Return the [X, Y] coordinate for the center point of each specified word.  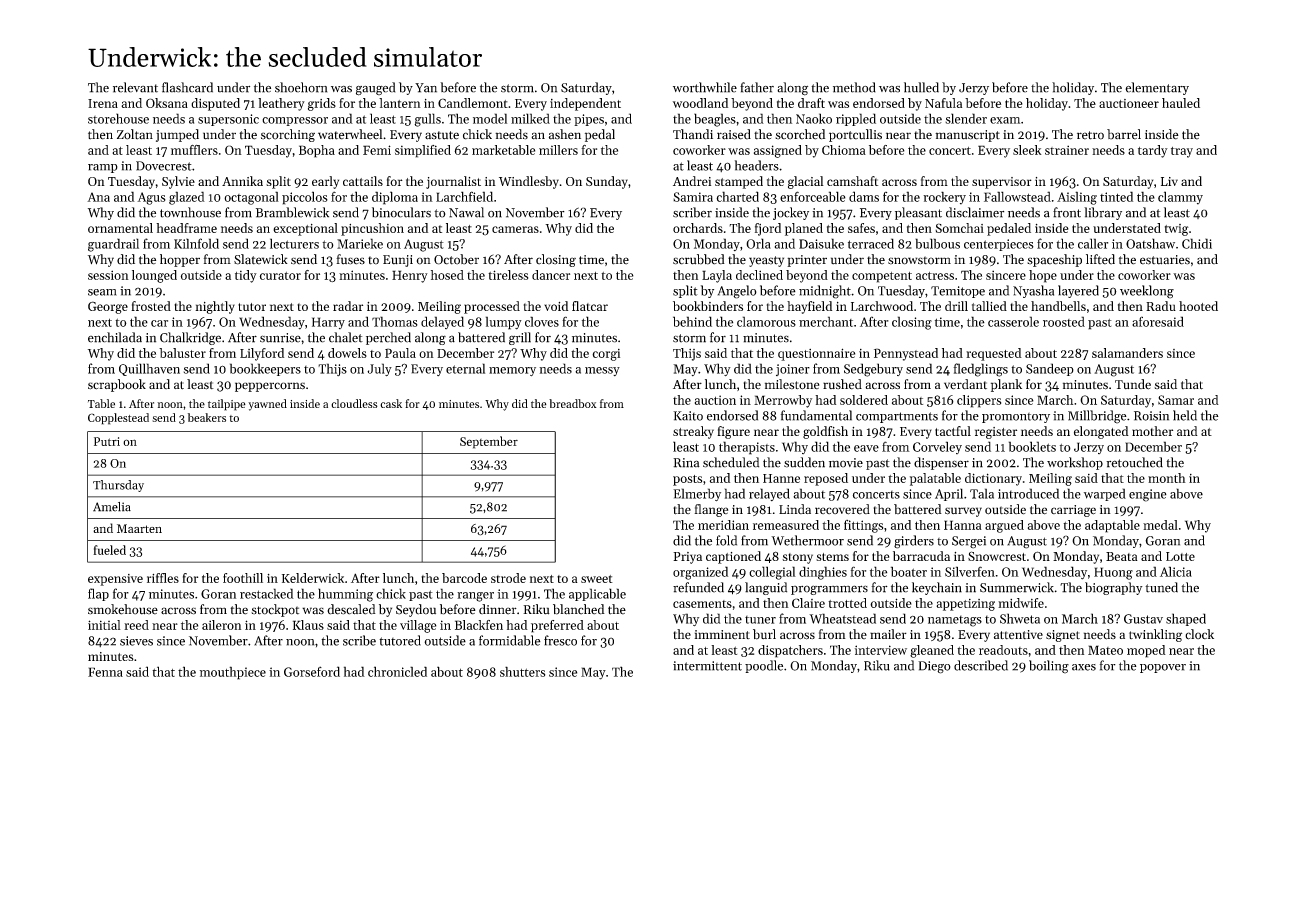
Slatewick [261, 259]
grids [322, 104]
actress [935, 276]
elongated [1101, 432]
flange [711, 510]
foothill [243, 578]
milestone [792, 384]
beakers [207, 417]
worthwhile [705, 87]
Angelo [737, 292]
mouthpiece [233, 673]
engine [1148, 495]
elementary [1157, 88]
